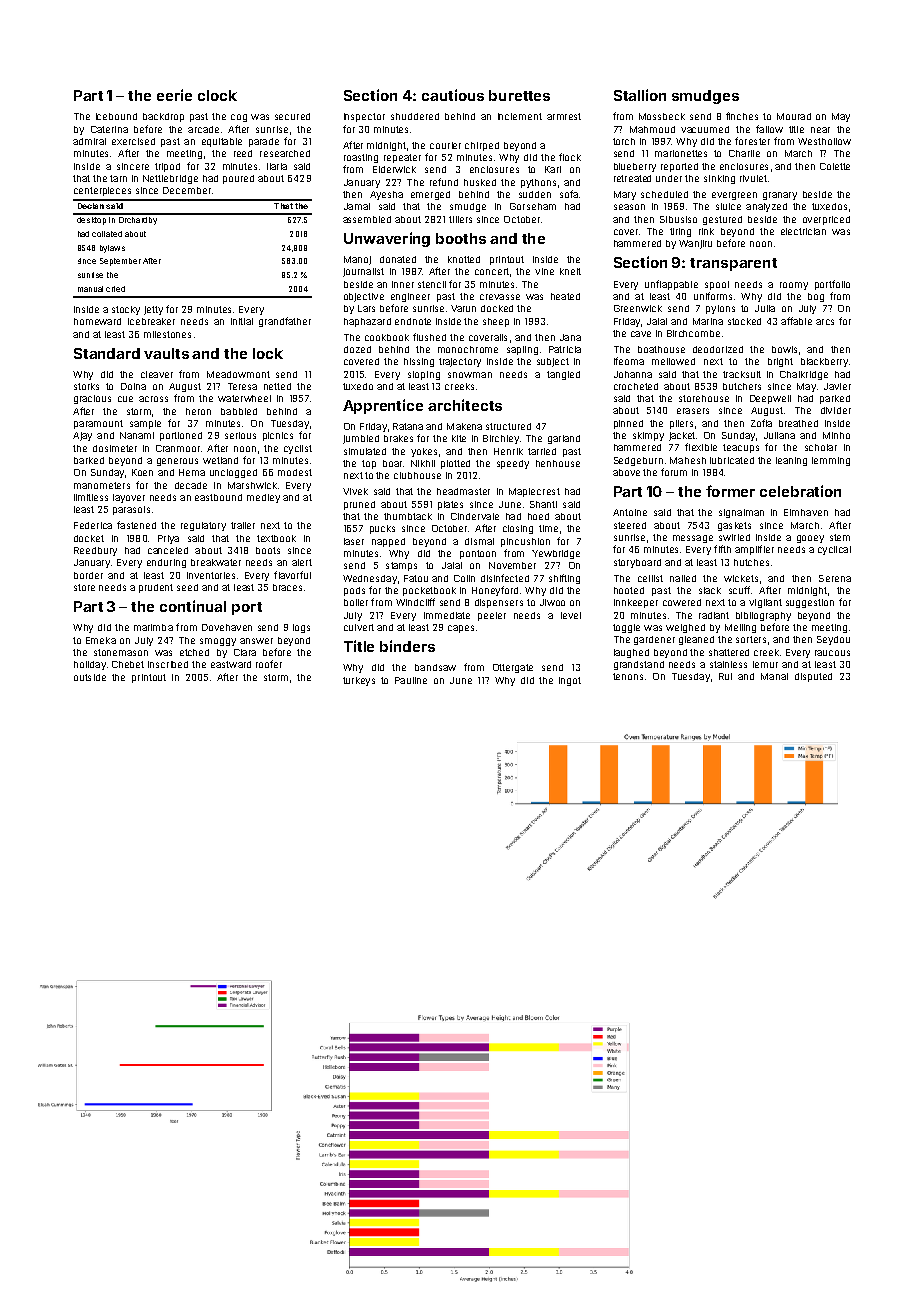 The width and height of the screenshot is (924, 1308). I want to click on Emeka, so click(101, 640).
